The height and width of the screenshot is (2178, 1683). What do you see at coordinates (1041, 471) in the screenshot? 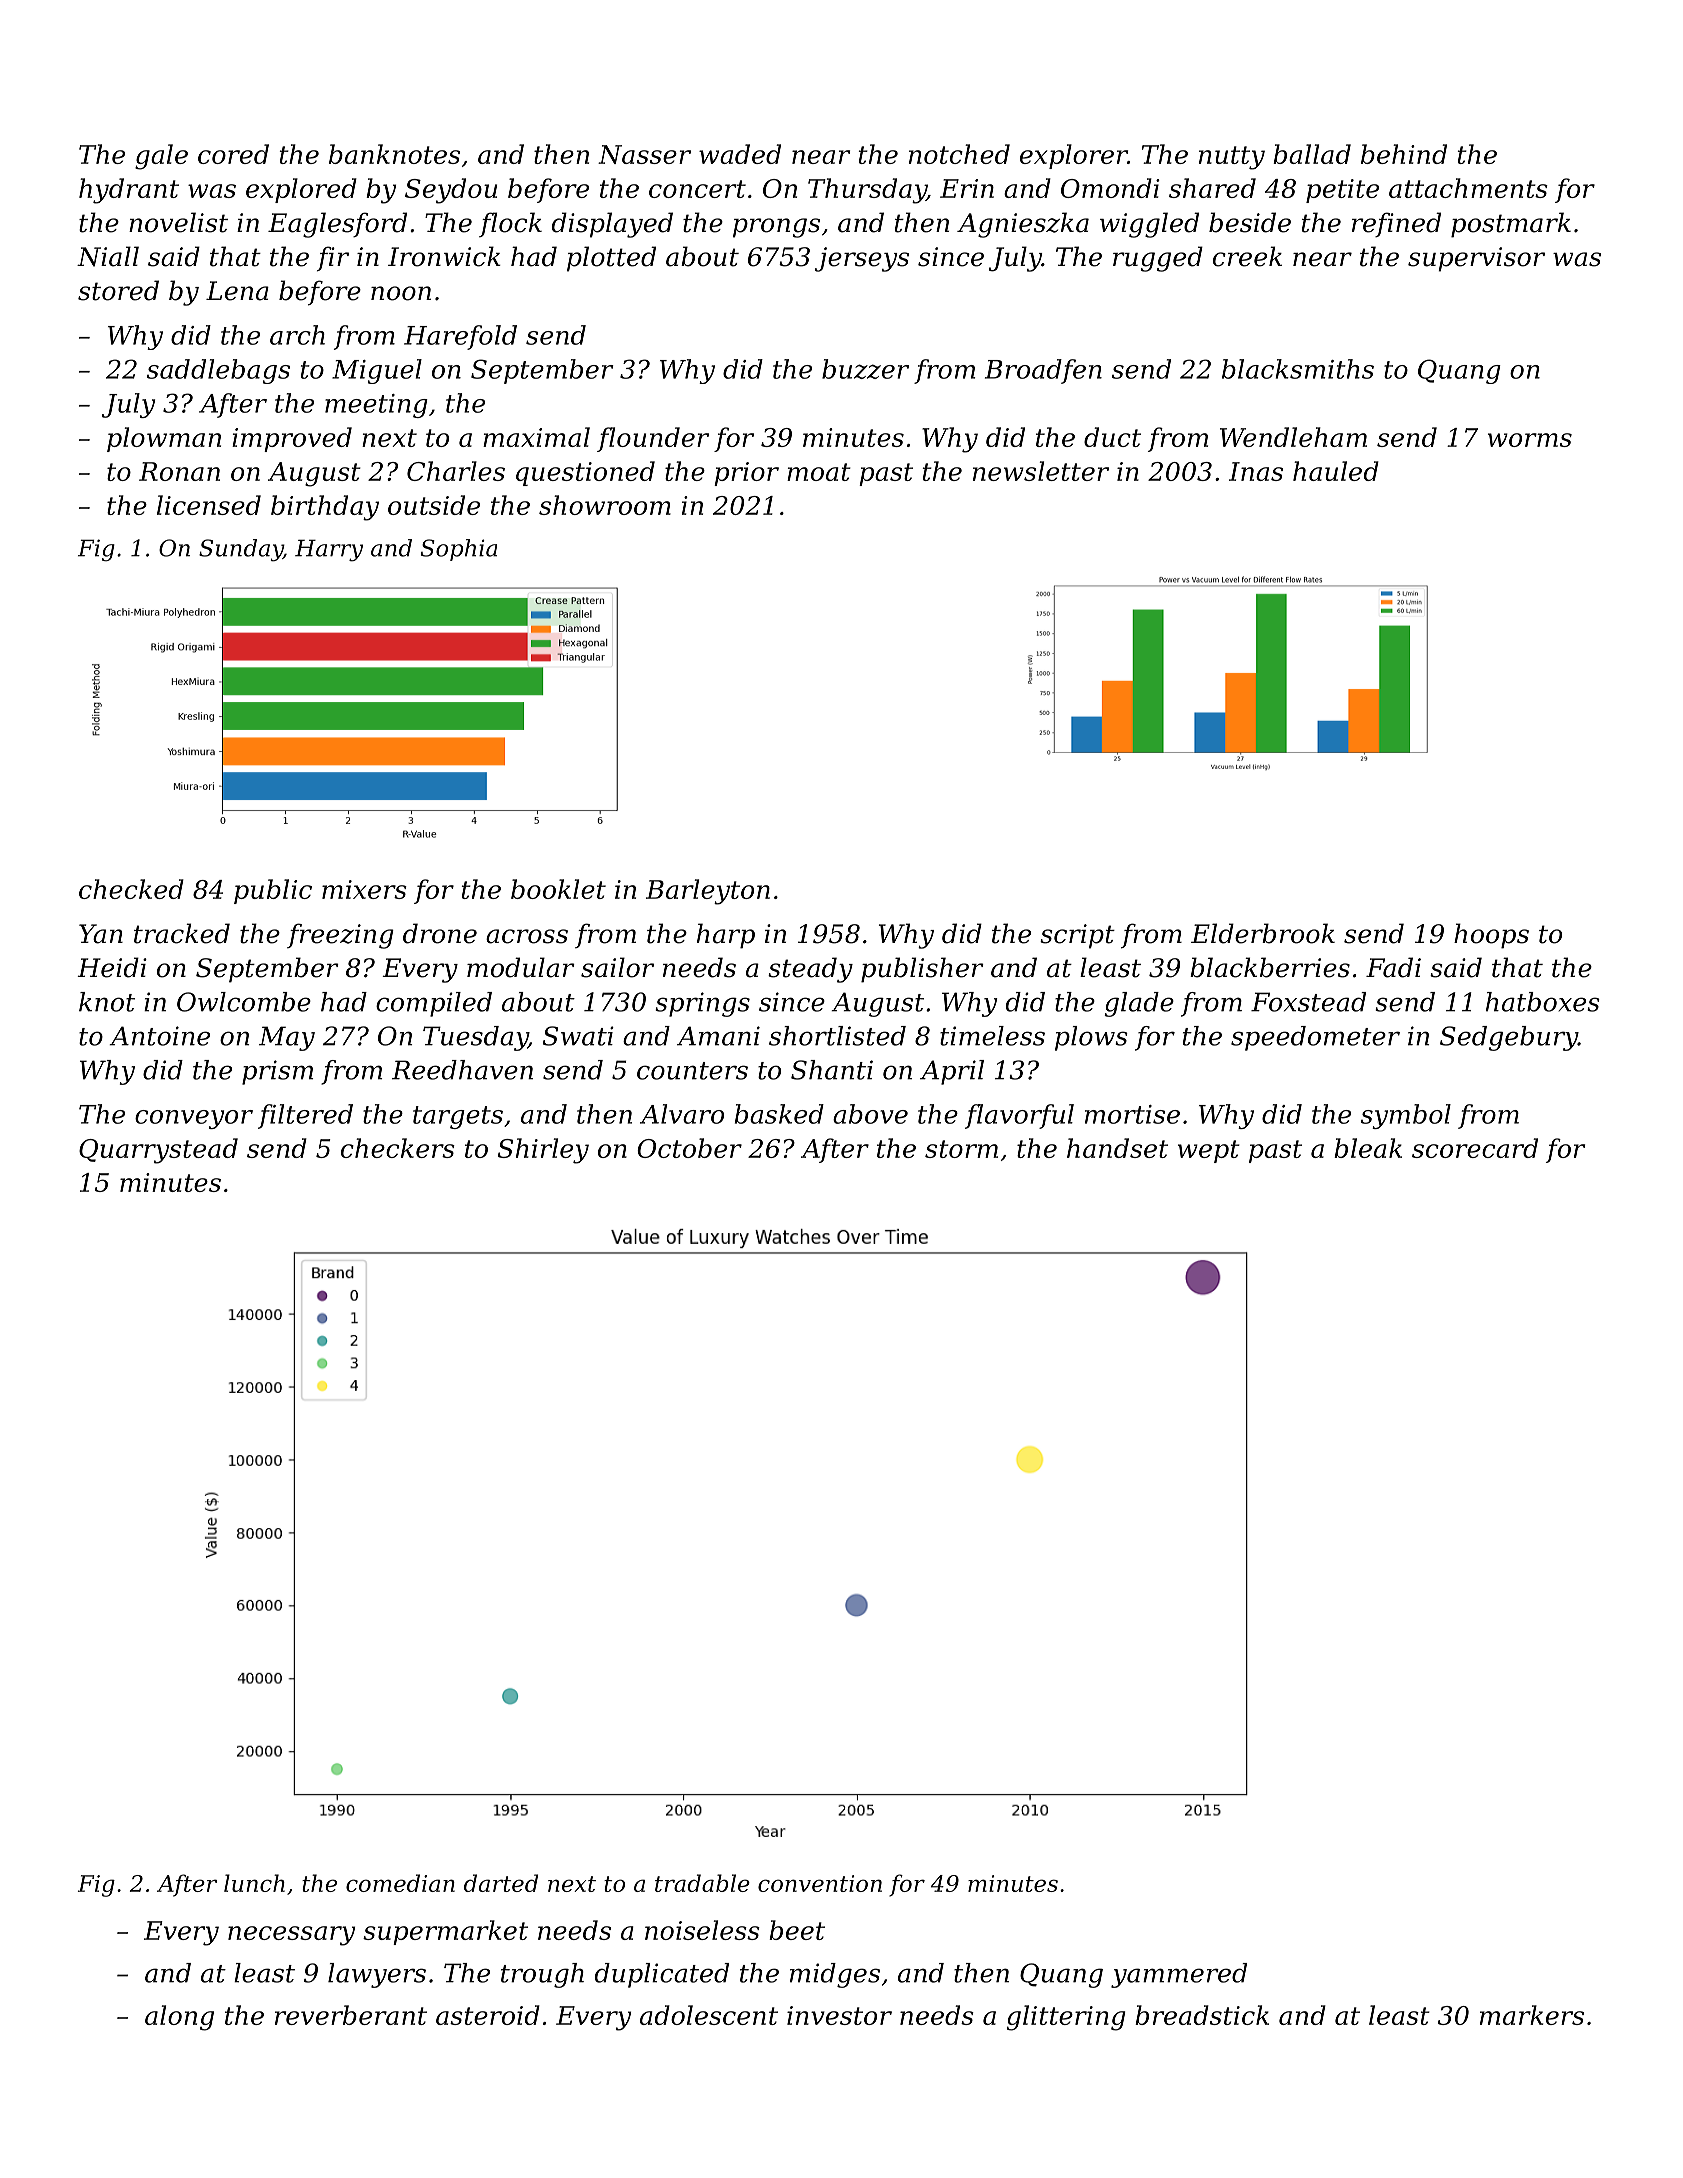
I see `newsletter` at bounding box center [1041, 471].
